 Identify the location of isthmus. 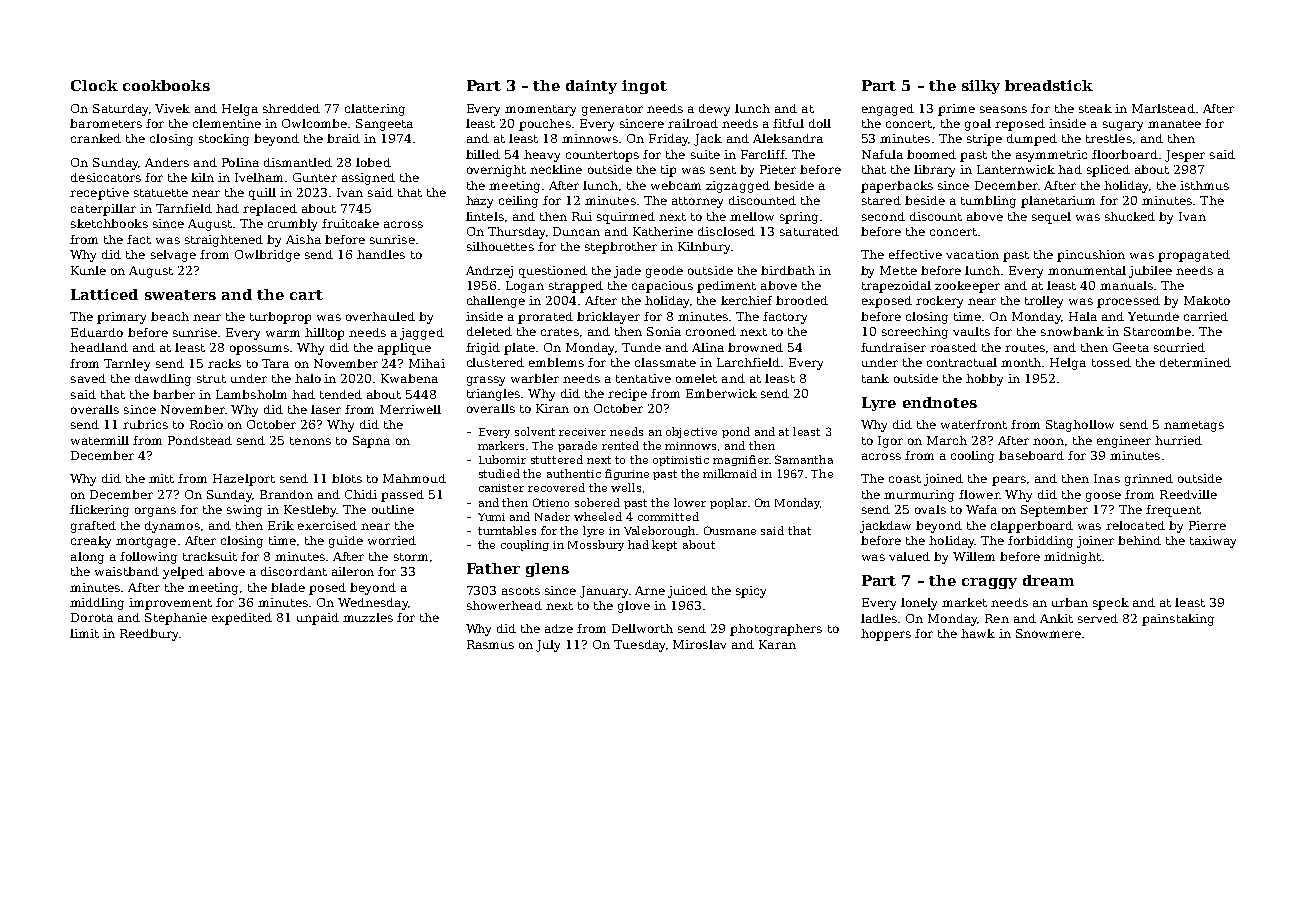
(1204, 185).
